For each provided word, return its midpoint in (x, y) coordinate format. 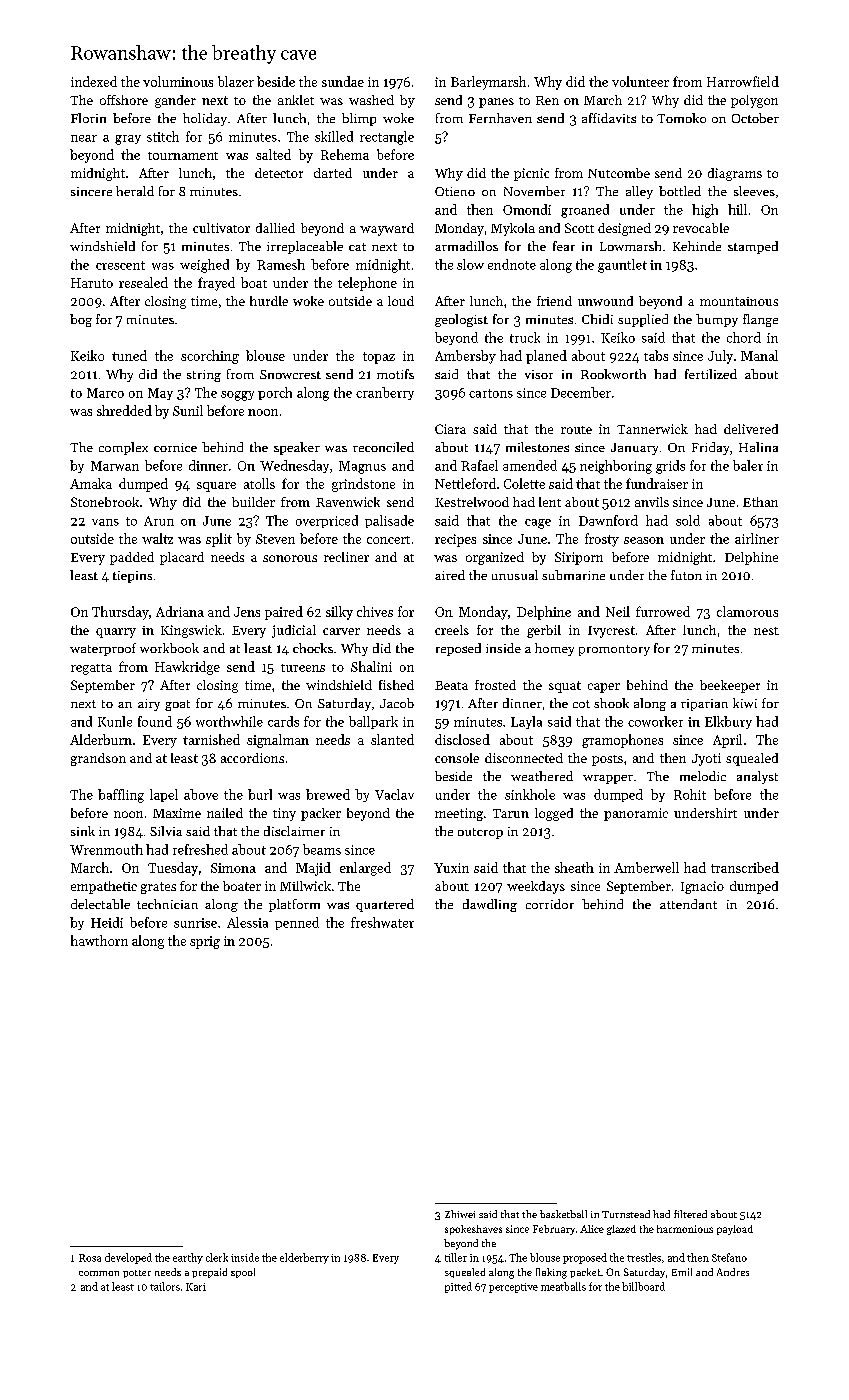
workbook (169, 648)
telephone (367, 284)
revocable (701, 228)
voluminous (178, 81)
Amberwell (646, 867)
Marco (105, 393)
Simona (233, 868)
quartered (385, 905)
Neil (618, 611)
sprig (205, 942)
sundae (343, 81)
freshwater (382, 922)
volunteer (640, 81)
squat (565, 687)
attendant (688, 904)
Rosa (90, 1258)
